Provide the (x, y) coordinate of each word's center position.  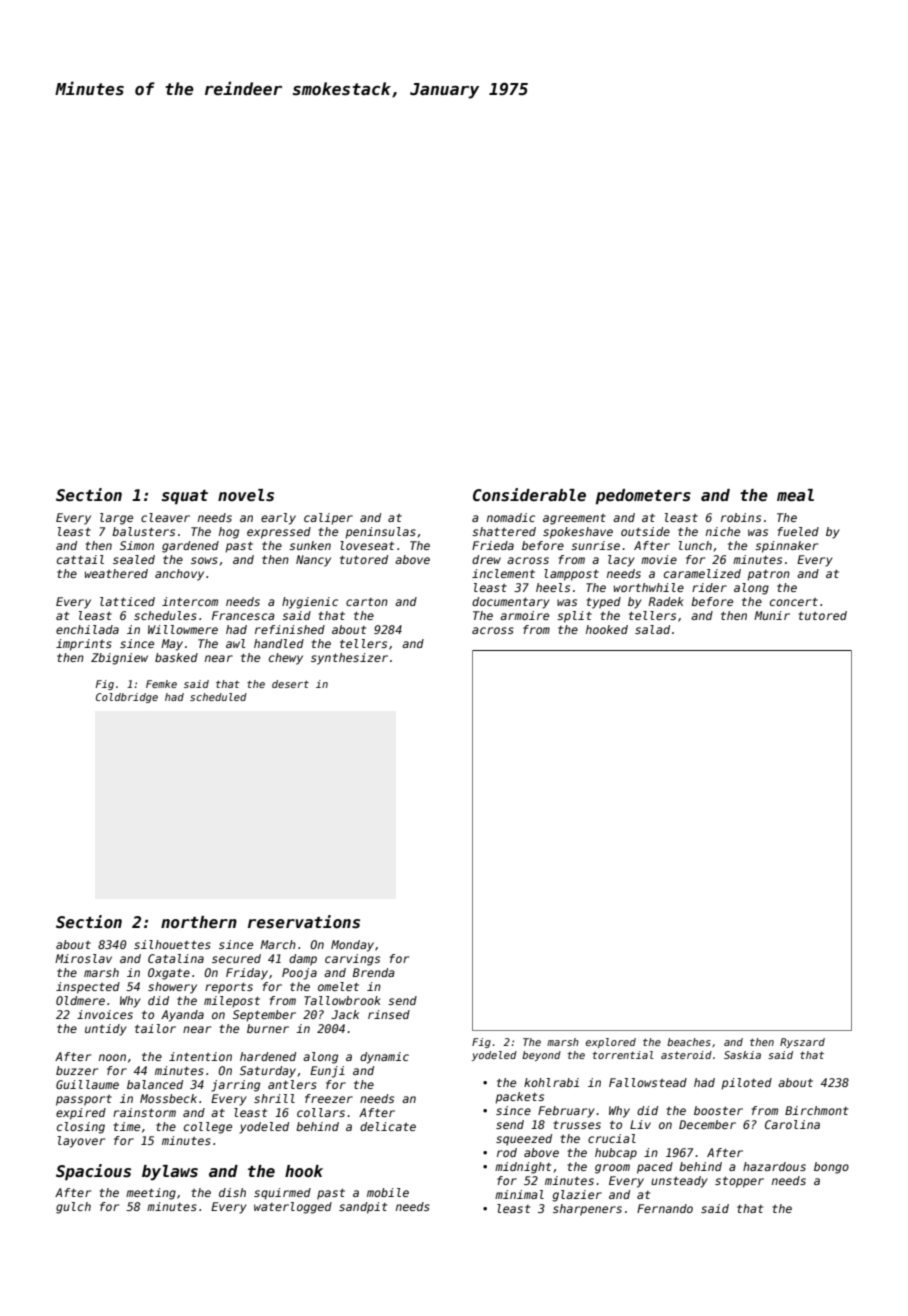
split (574, 617)
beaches (689, 1042)
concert (794, 602)
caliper (328, 519)
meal (795, 495)
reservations (304, 922)
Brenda (374, 972)
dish (232, 1192)
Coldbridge (127, 698)
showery (172, 988)
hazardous (774, 1166)
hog (229, 533)
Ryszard (802, 1043)
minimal (519, 1194)
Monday (352, 946)
